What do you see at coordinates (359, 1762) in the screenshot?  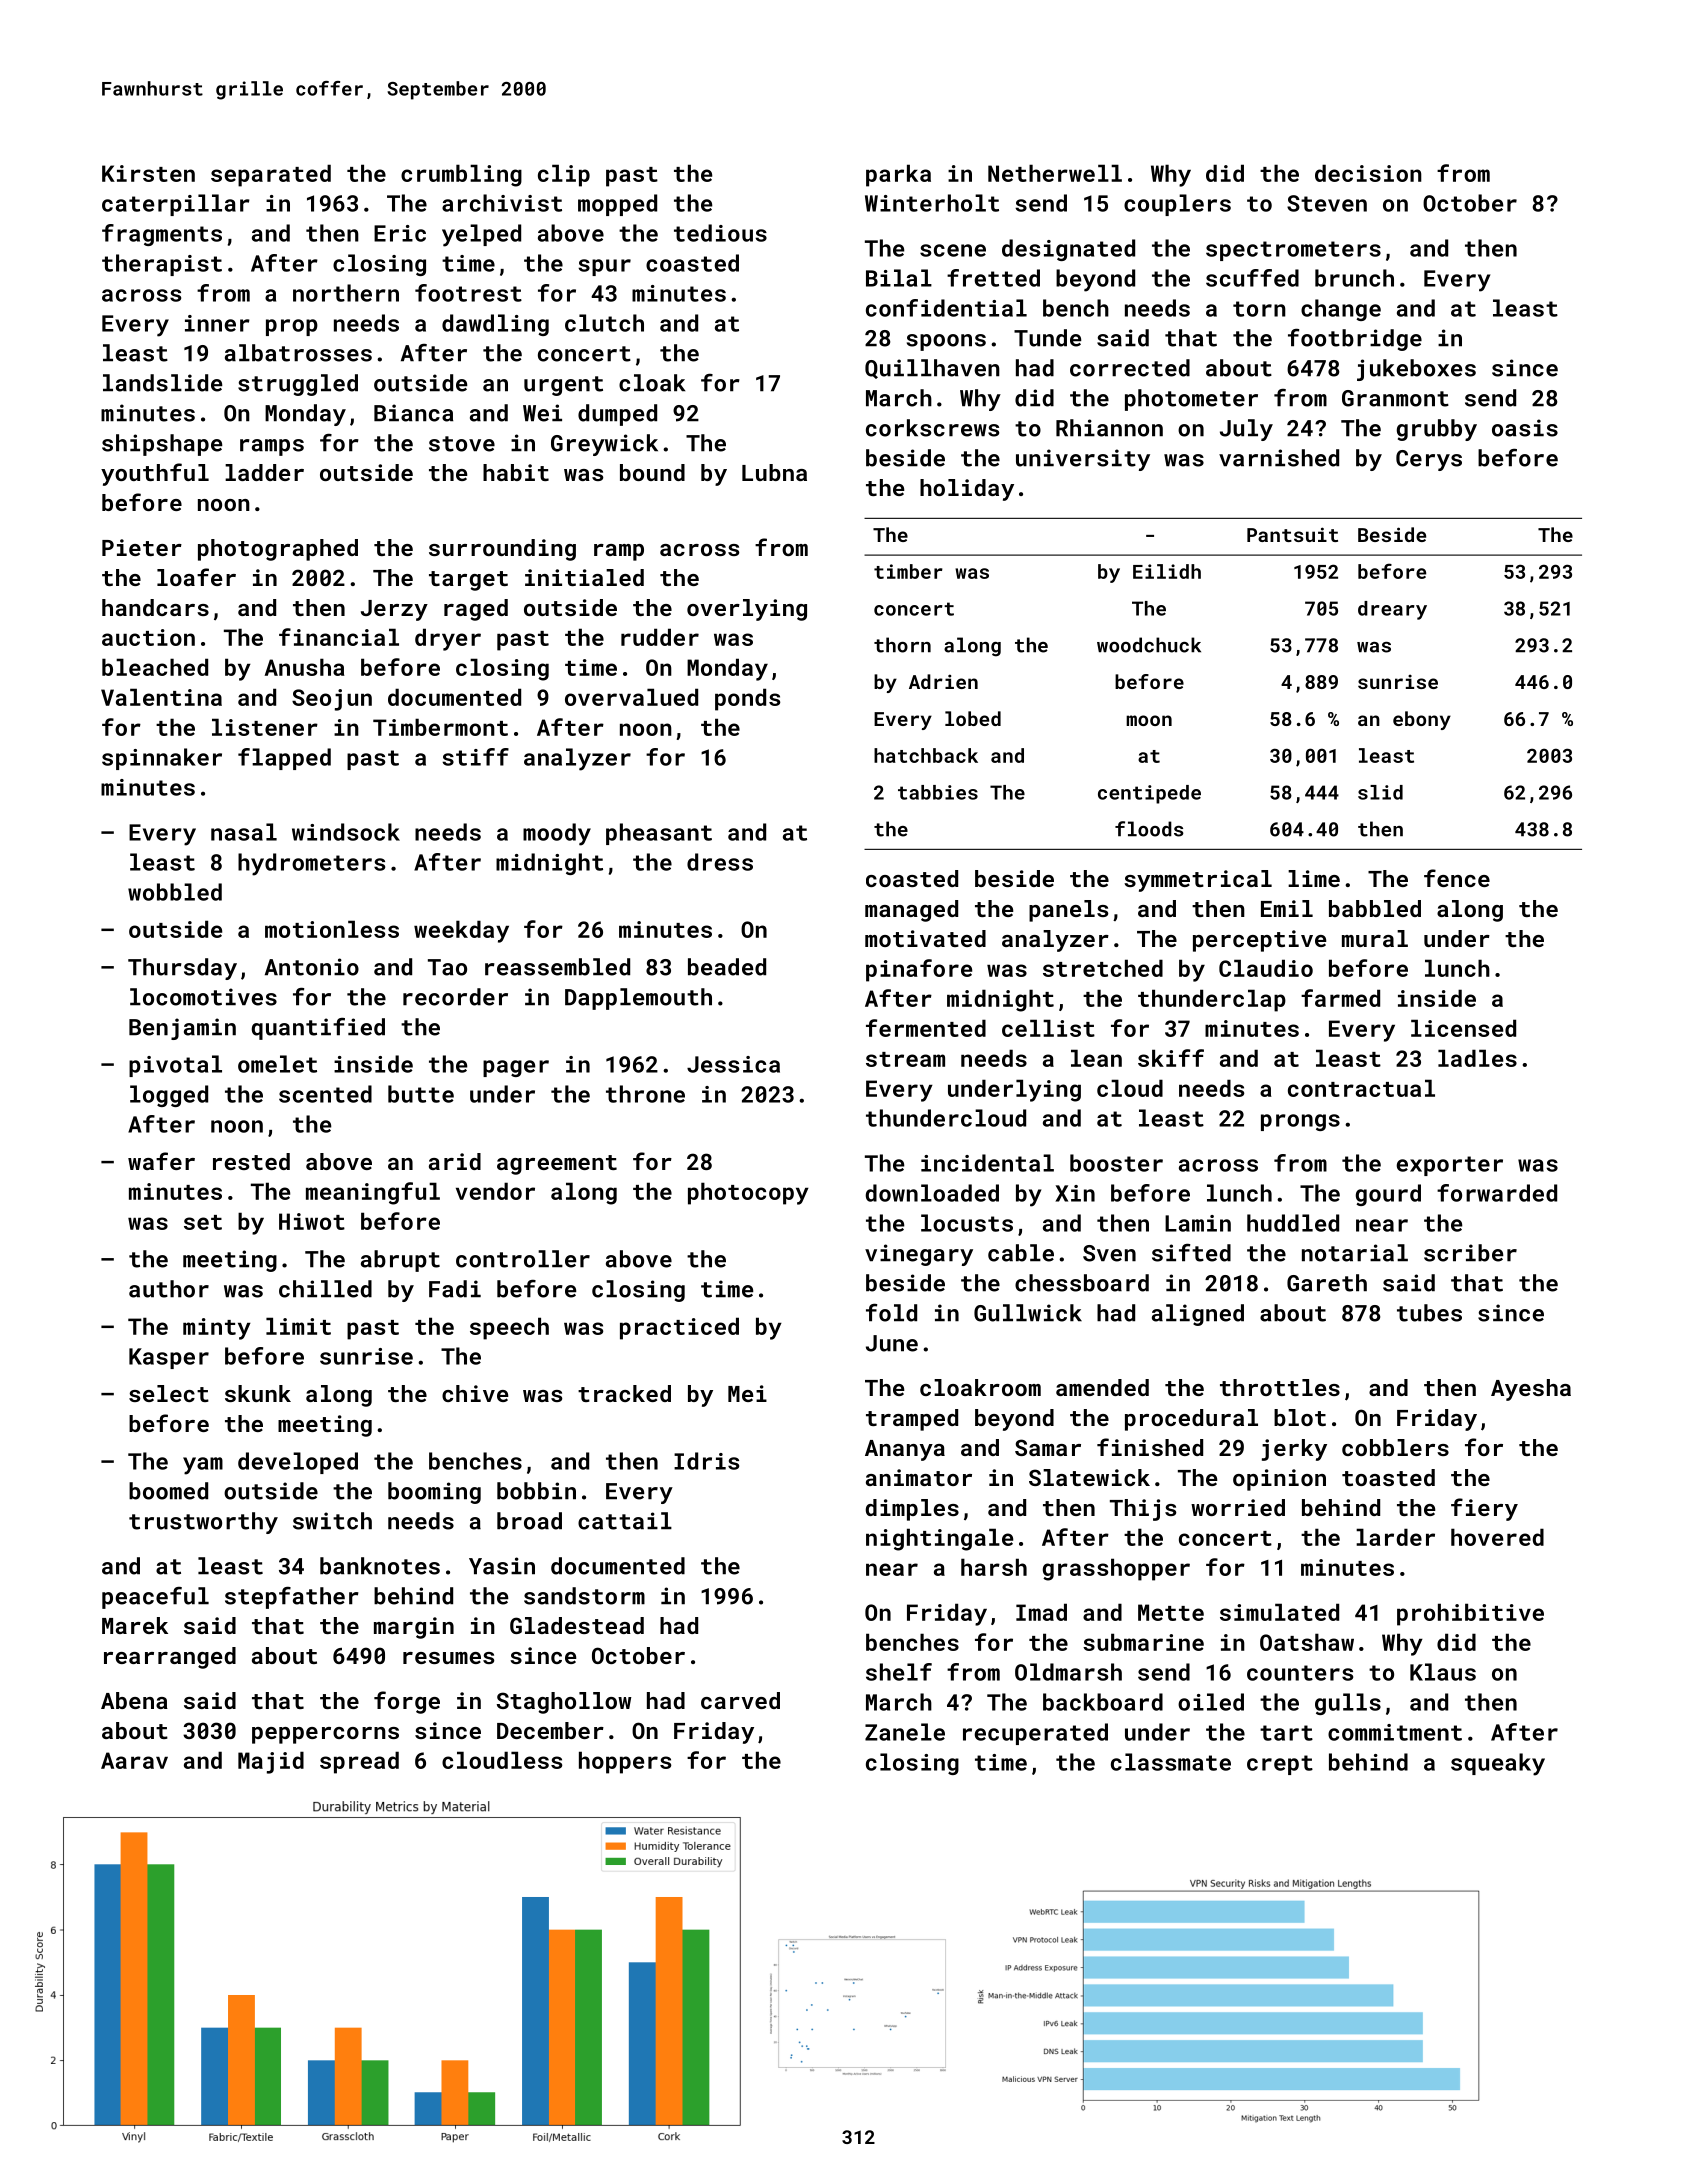 I see `spread` at bounding box center [359, 1762].
